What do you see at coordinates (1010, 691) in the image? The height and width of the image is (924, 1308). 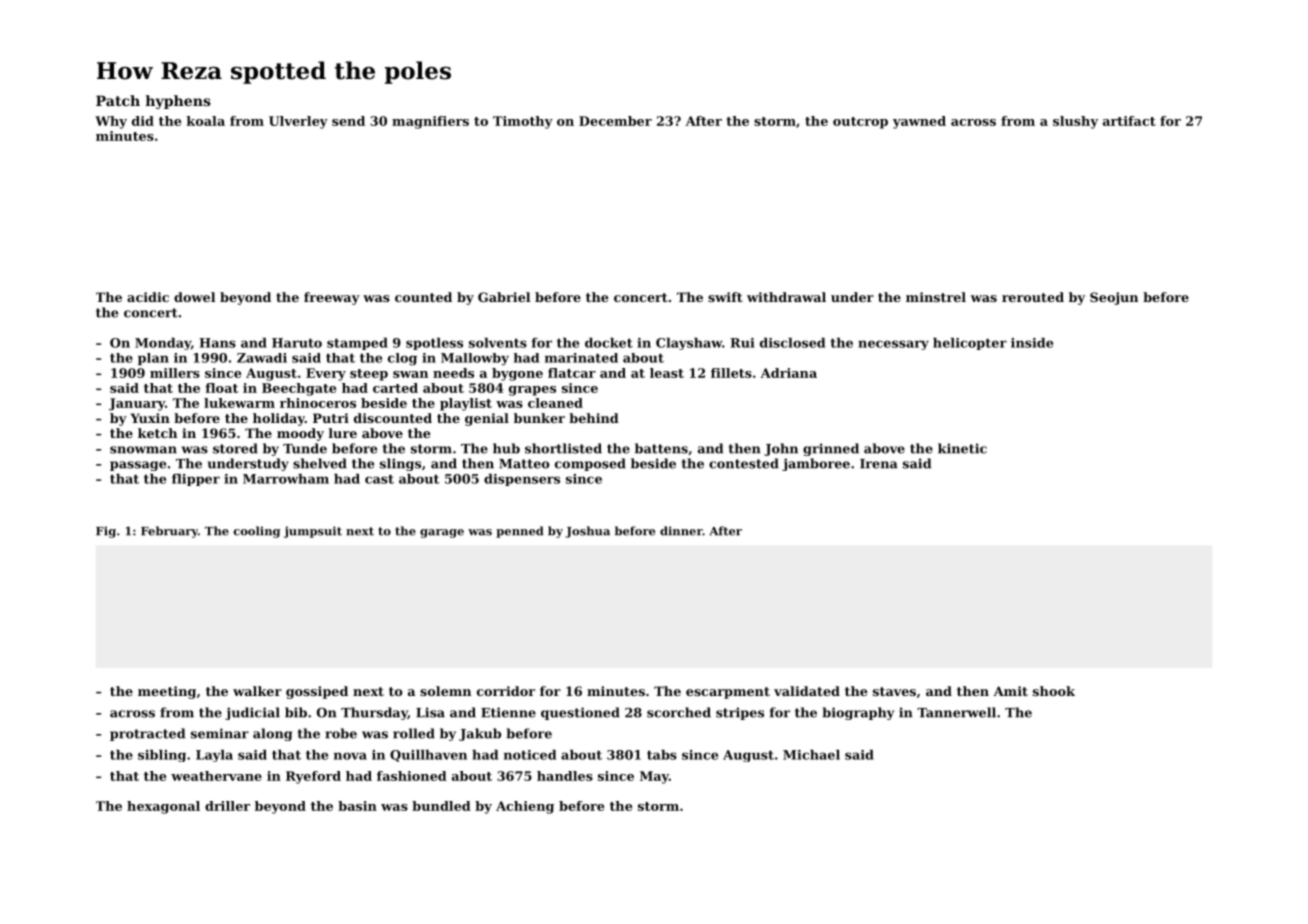 I see `Amit` at bounding box center [1010, 691].
